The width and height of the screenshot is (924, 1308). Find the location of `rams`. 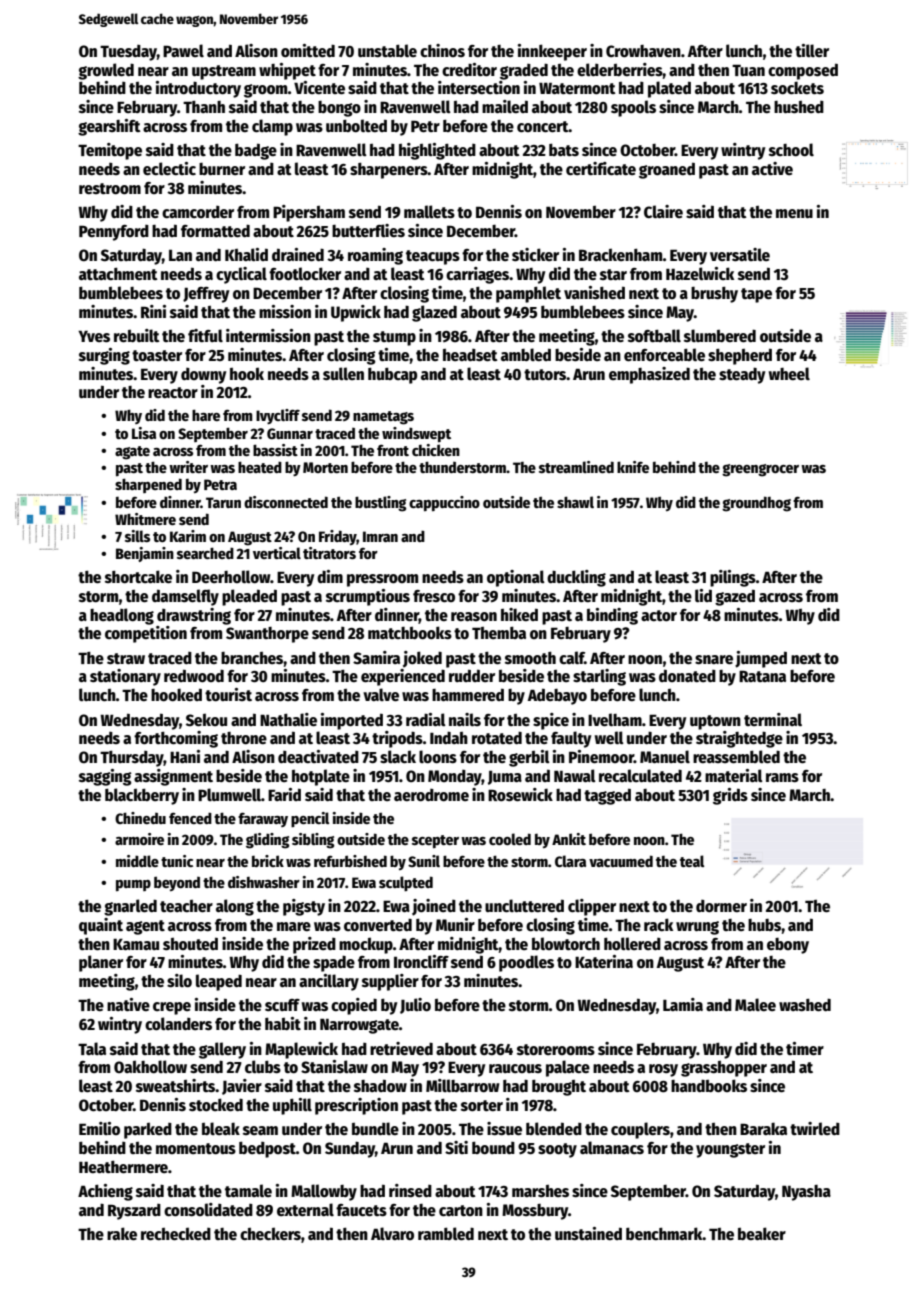

rams is located at coordinates (782, 777).
